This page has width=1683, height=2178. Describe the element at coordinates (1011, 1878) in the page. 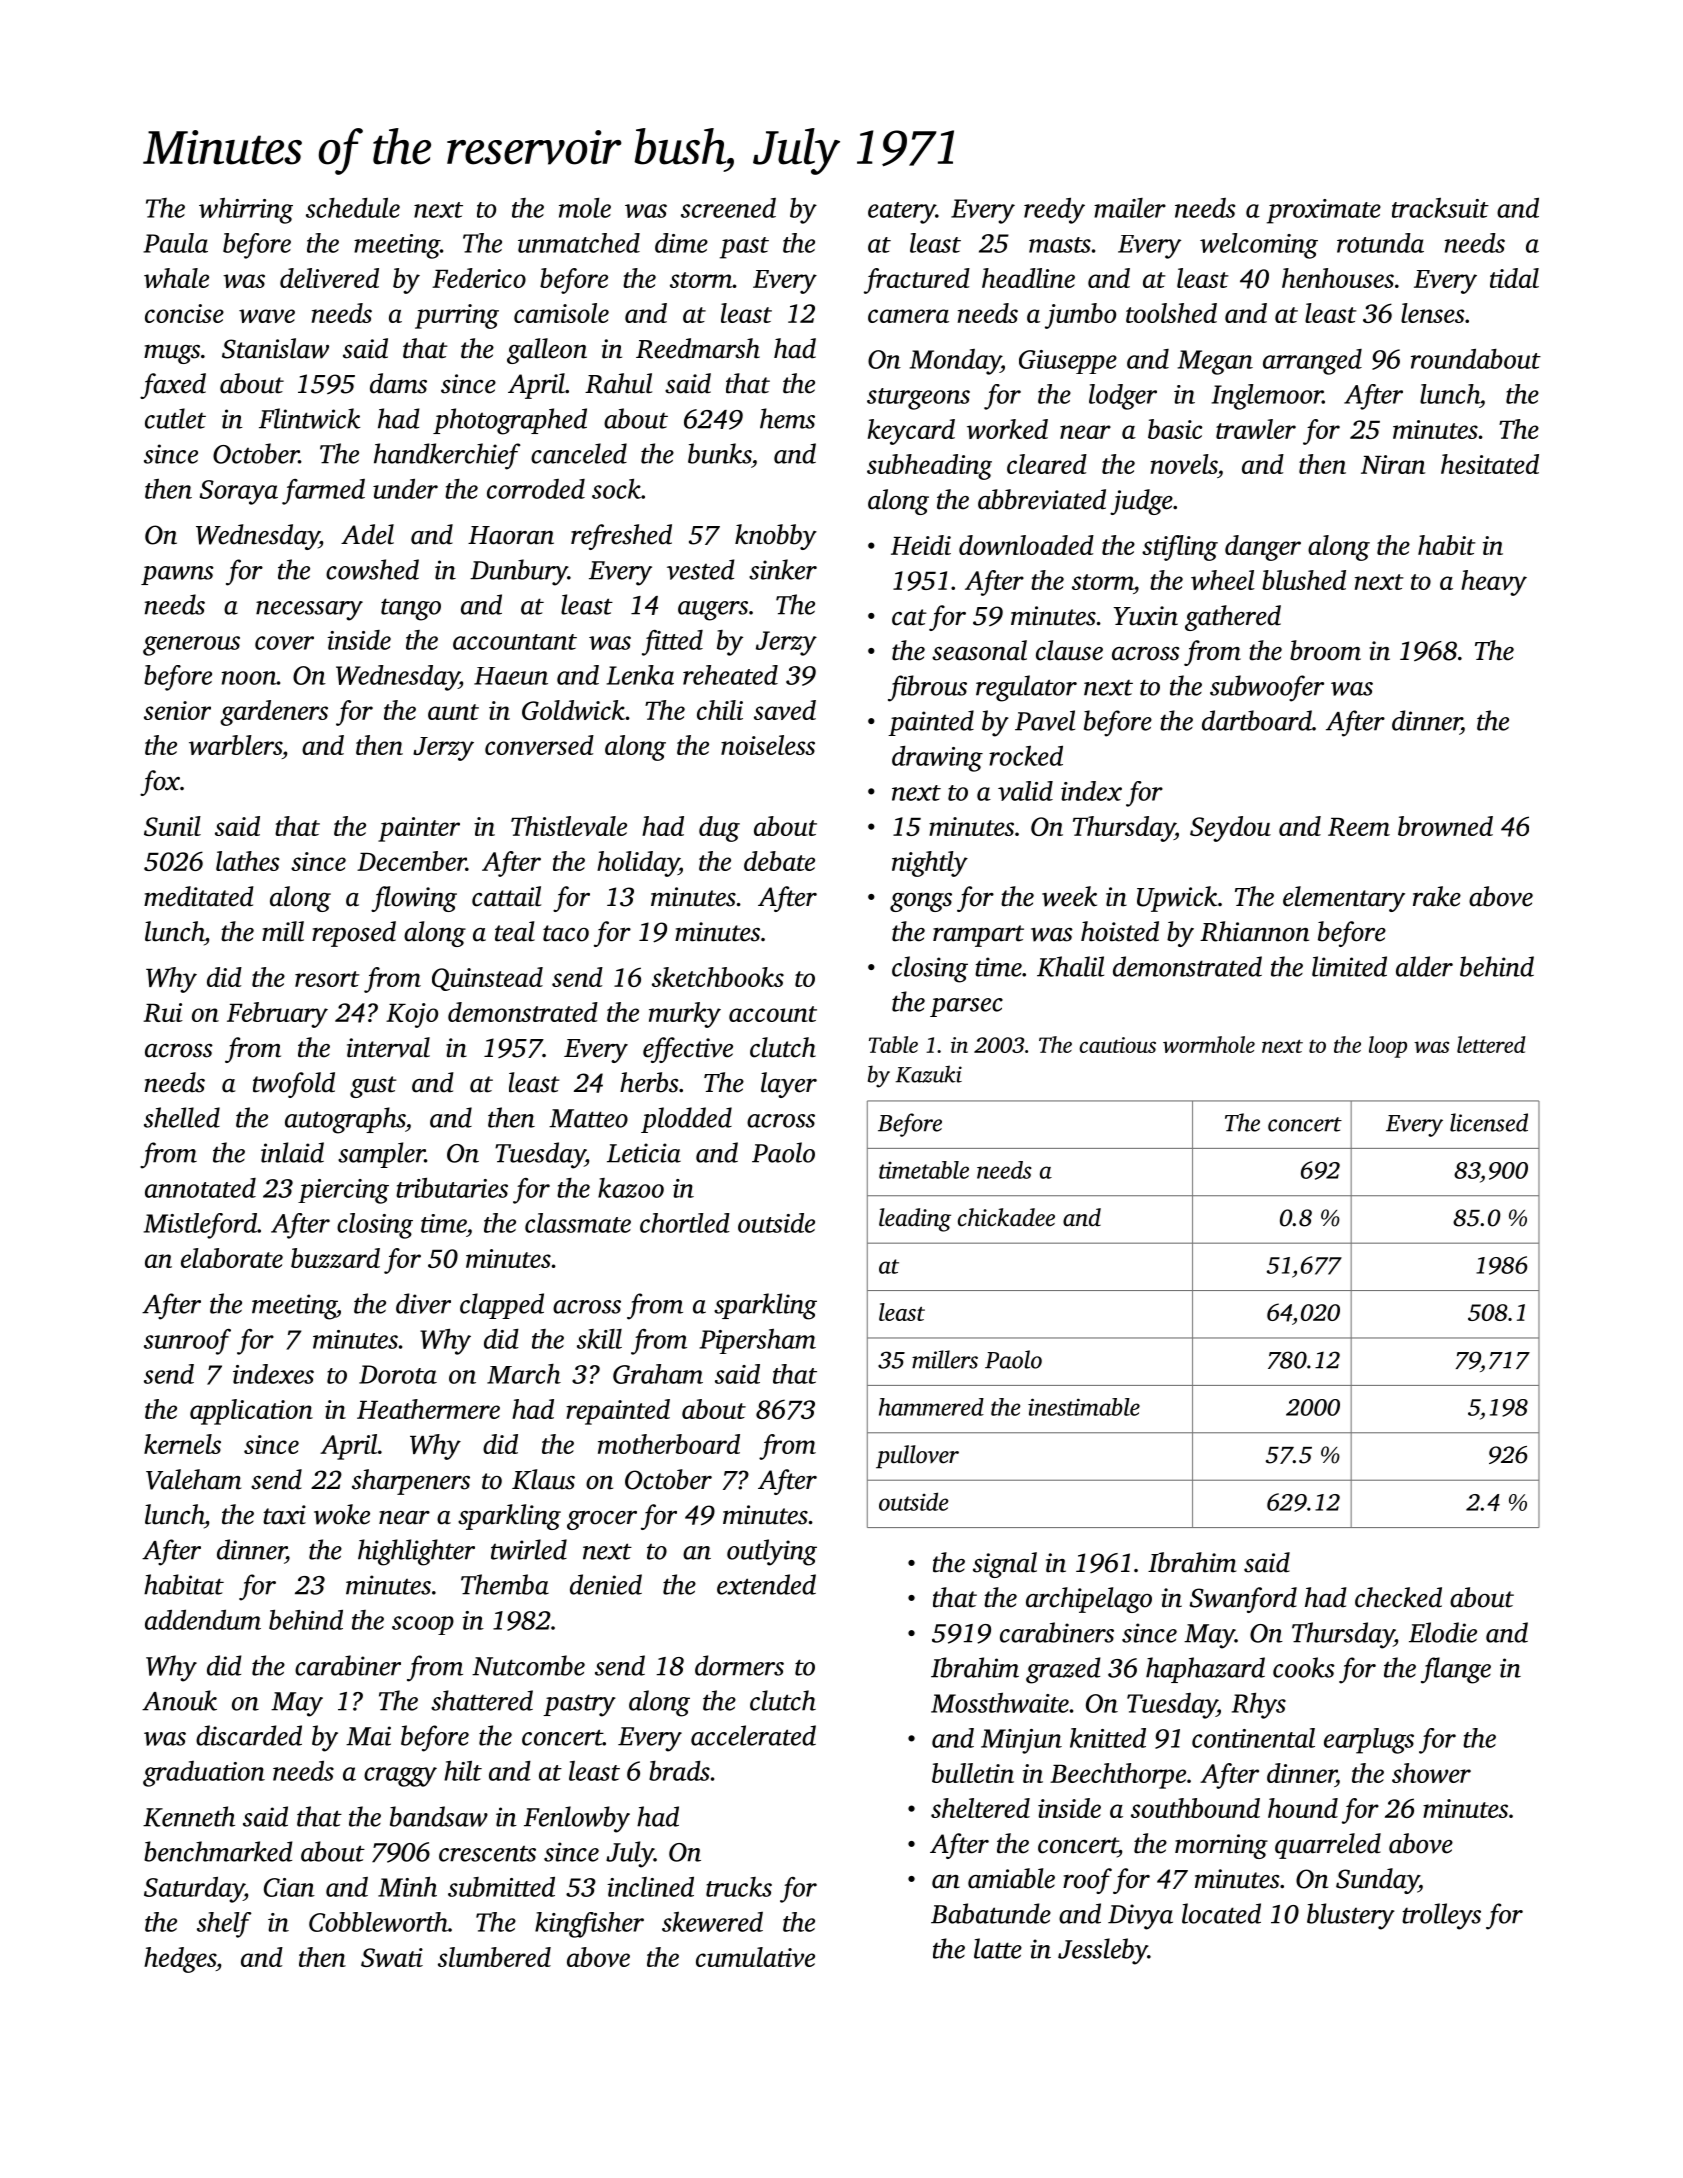

I see `amiable` at that location.
